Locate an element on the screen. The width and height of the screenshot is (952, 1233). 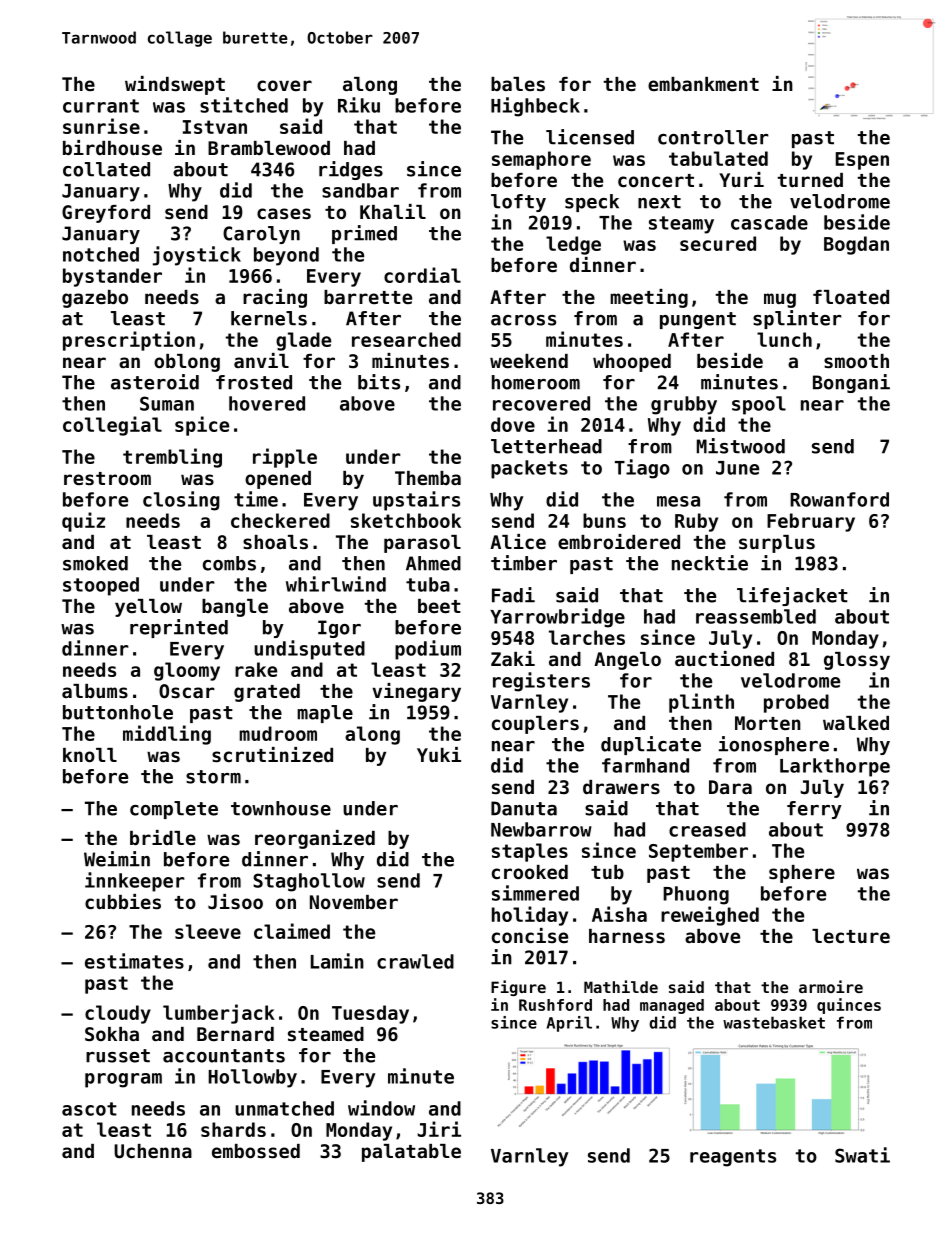
restroom is located at coordinates (107, 478).
